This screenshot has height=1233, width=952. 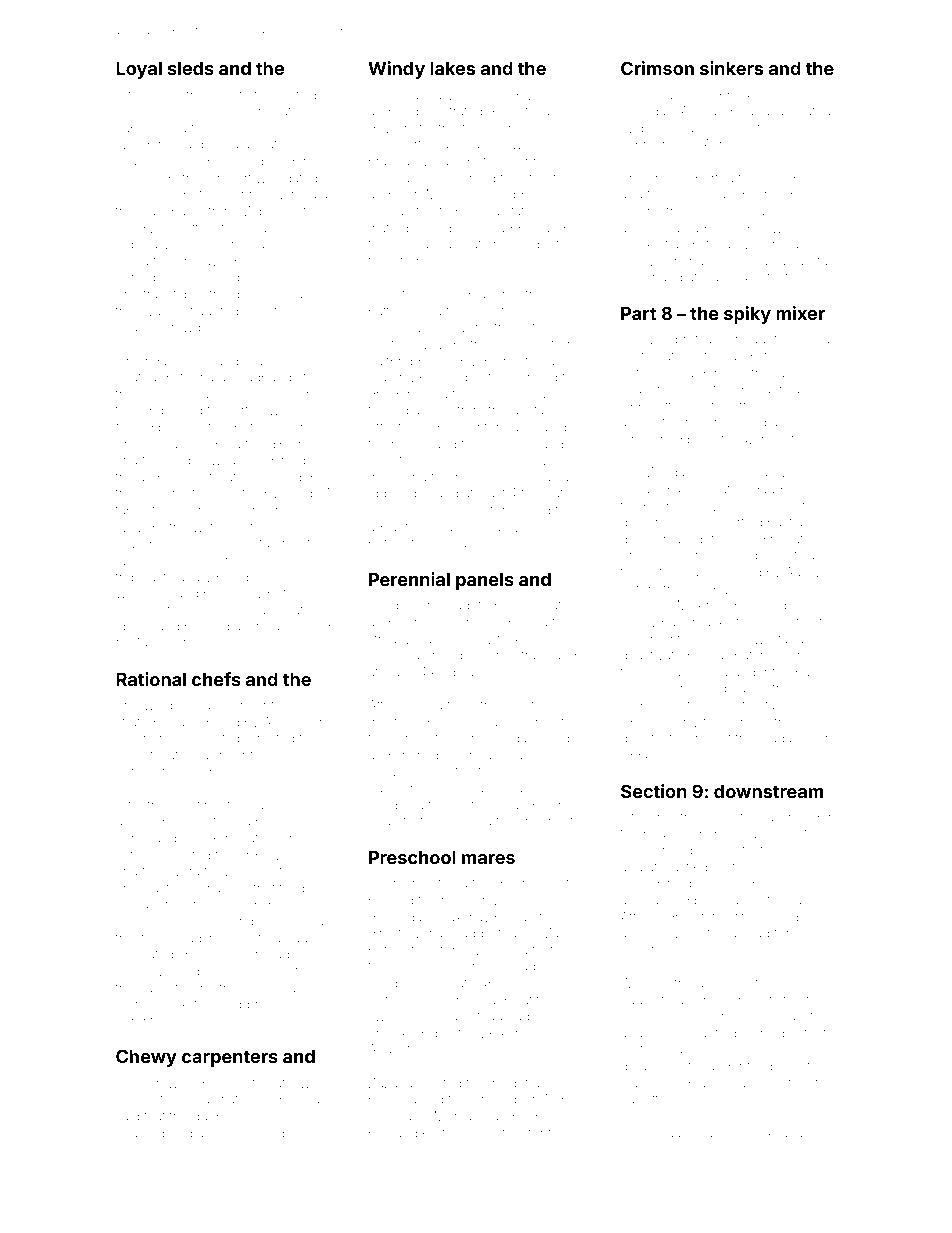 What do you see at coordinates (769, 472) in the screenshot?
I see `Aarav` at bounding box center [769, 472].
